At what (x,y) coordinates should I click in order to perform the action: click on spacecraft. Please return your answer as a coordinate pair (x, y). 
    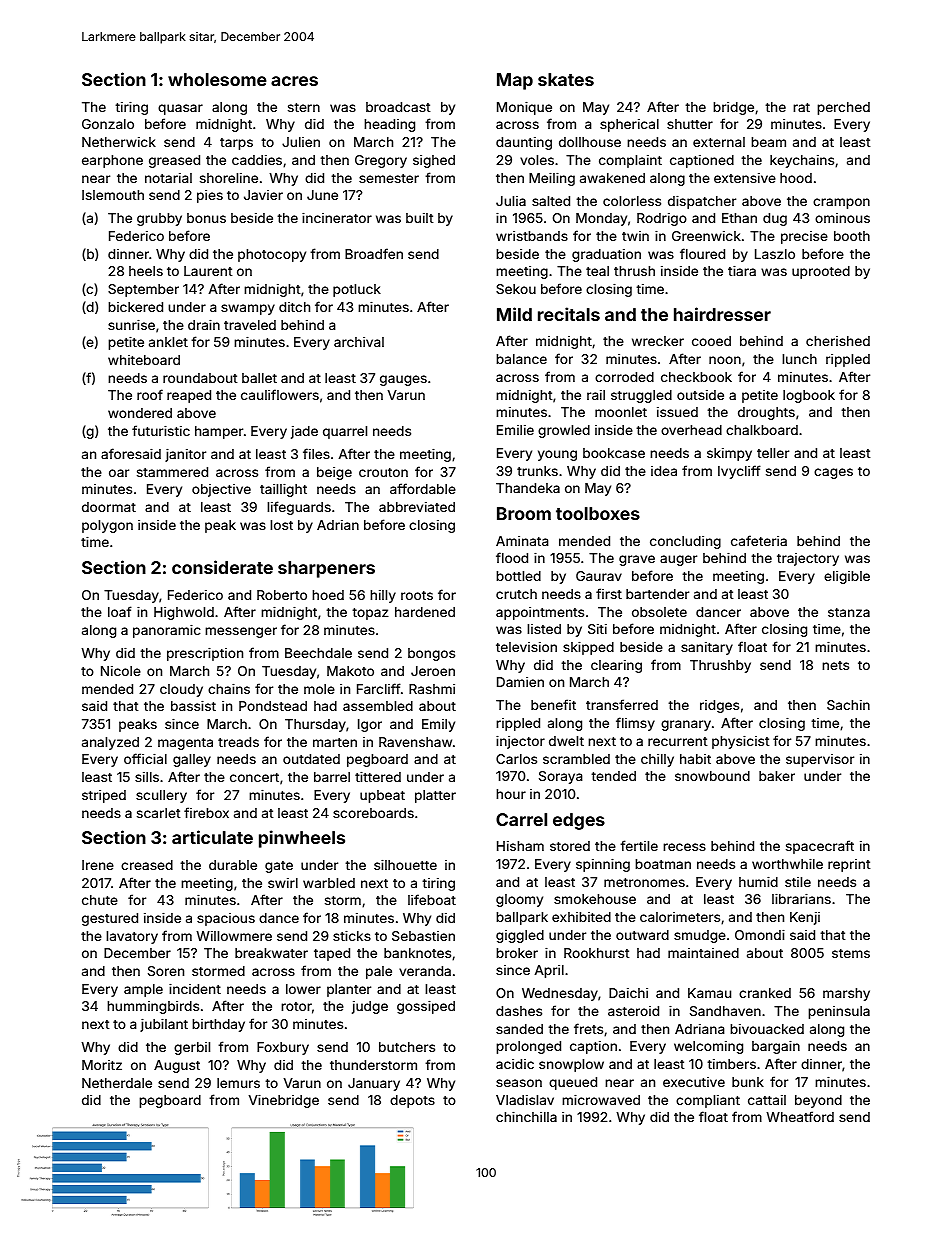
    Looking at the image, I should click on (820, 847).
